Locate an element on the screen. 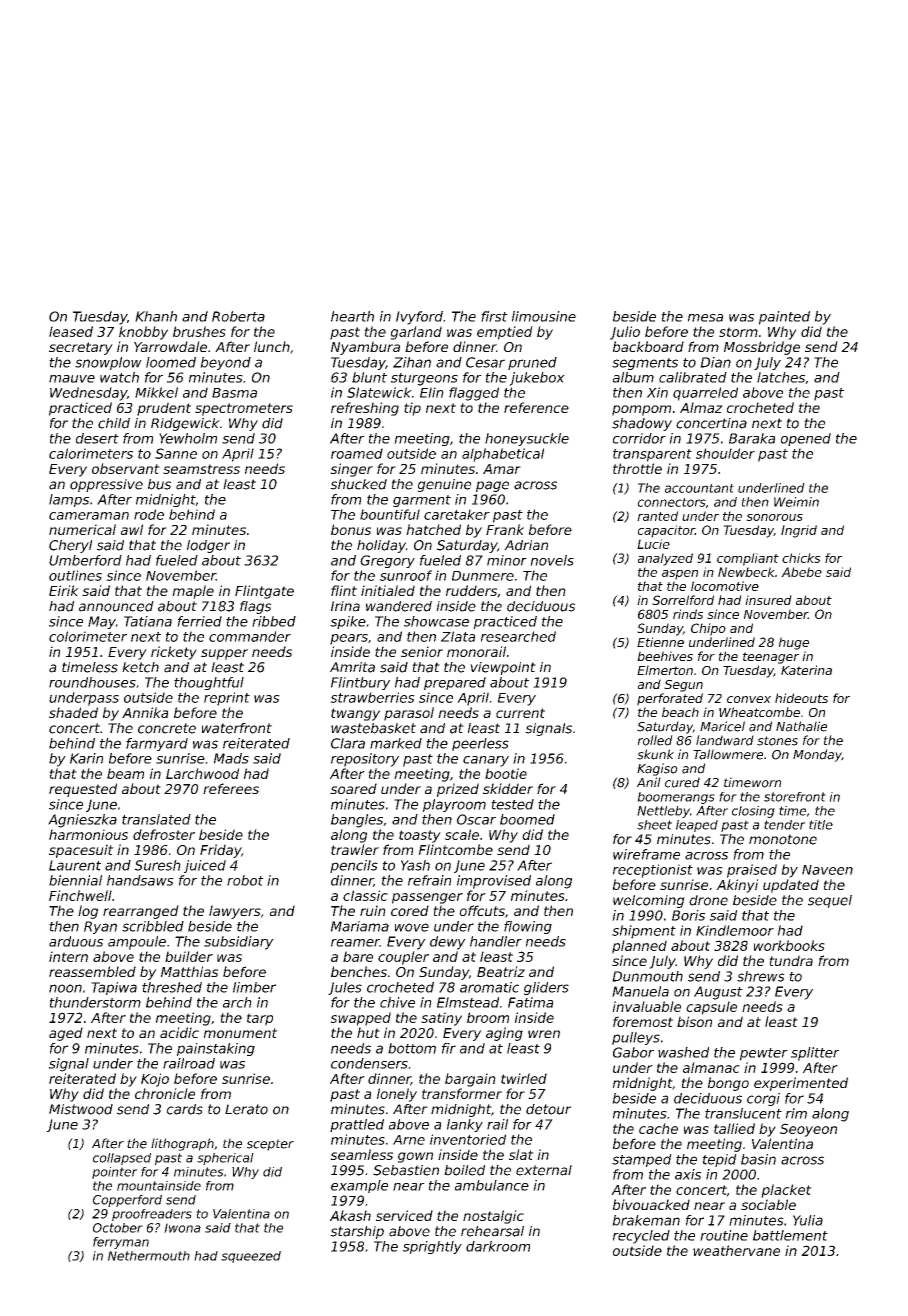 The height and width of the screenshot is (1316, 908). Tatiana is located at coordinates (148, 621).
